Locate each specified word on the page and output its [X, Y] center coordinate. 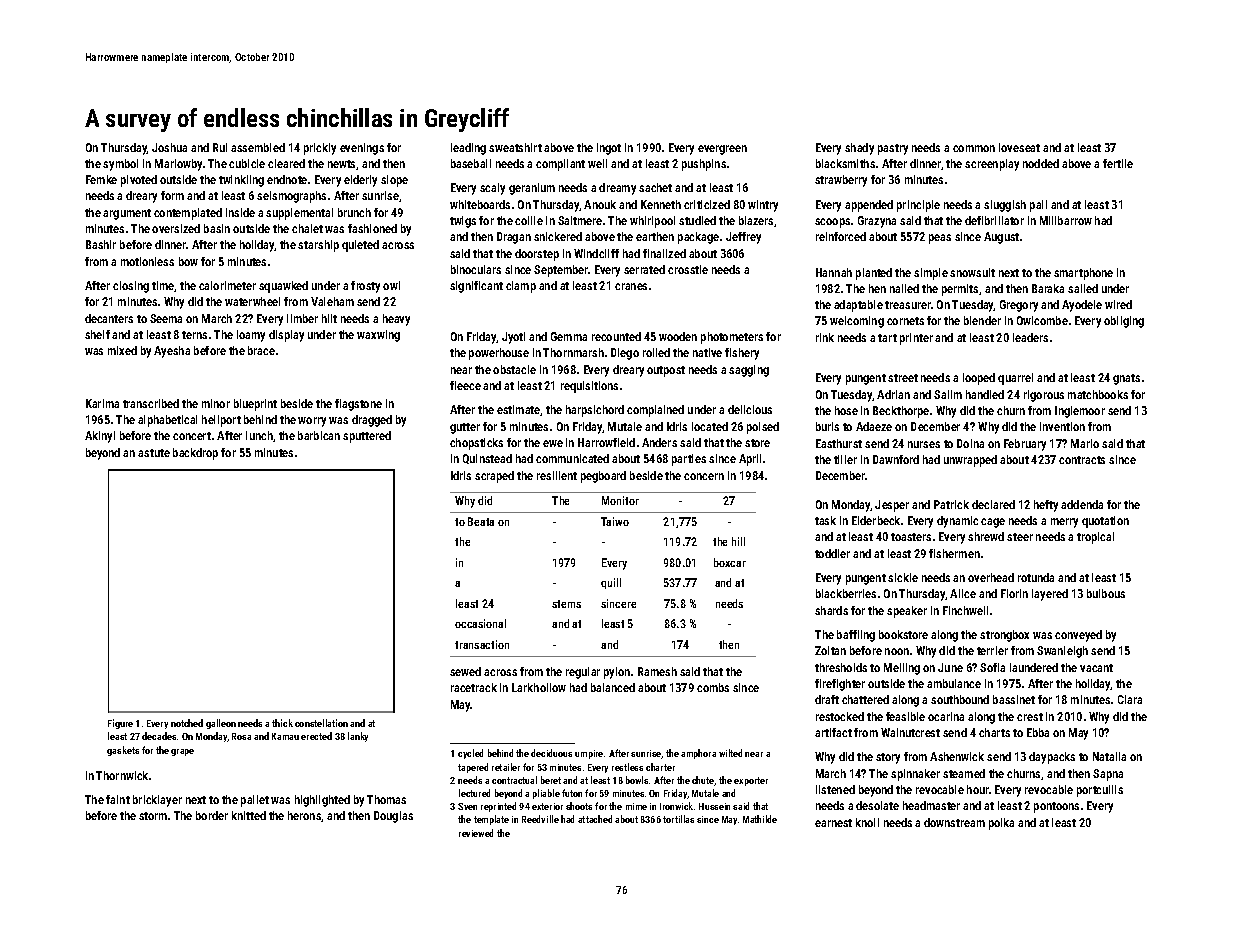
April [750, 460]
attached [595, 819]
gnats [1126, 379]
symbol [120, 165]
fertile [1118, 163]
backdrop [195, 454]
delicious [750, 409]
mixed [122, 350]
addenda [1082, 504]
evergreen [722, 150]
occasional [480, 623]
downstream [954, 822]
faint [118, 799]
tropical [1095, 538]
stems [566, 604]
